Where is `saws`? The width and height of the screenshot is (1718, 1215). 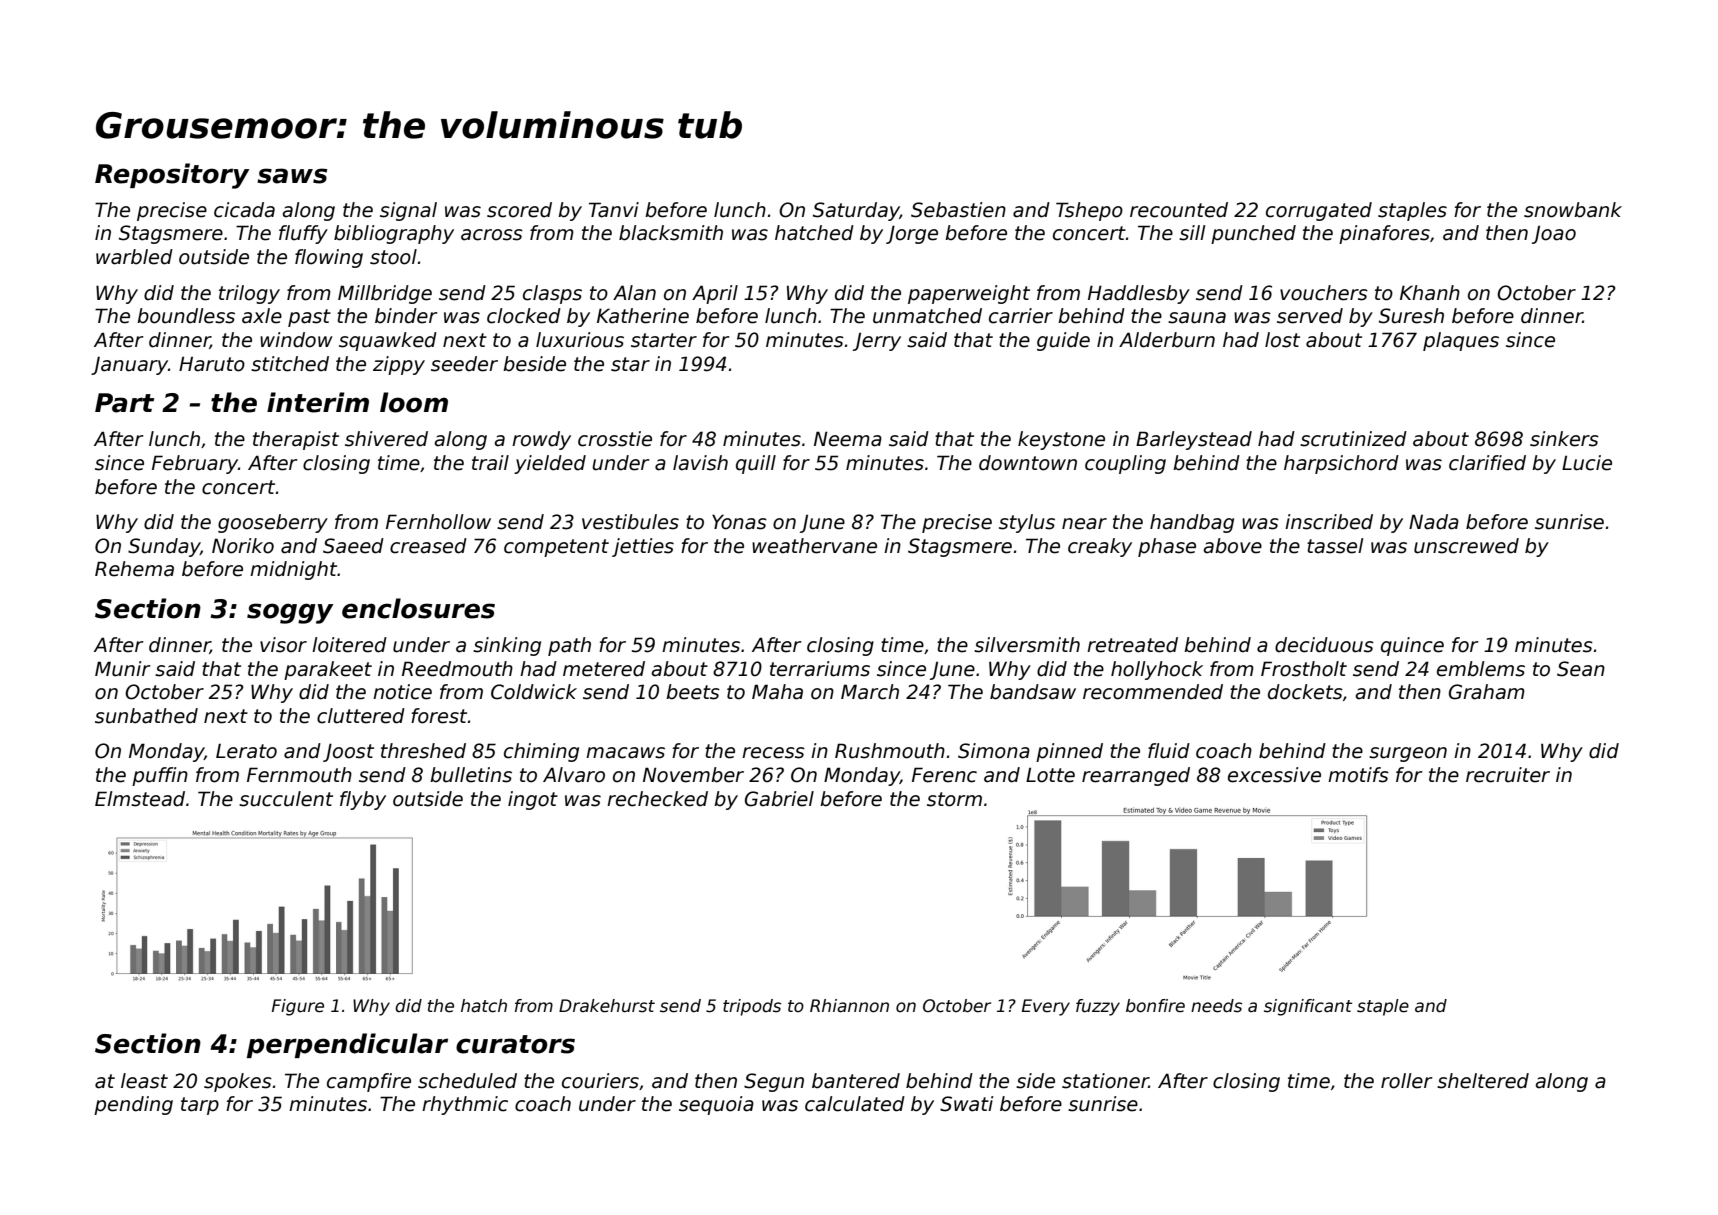
saws is located at coordinates (292, 176).
